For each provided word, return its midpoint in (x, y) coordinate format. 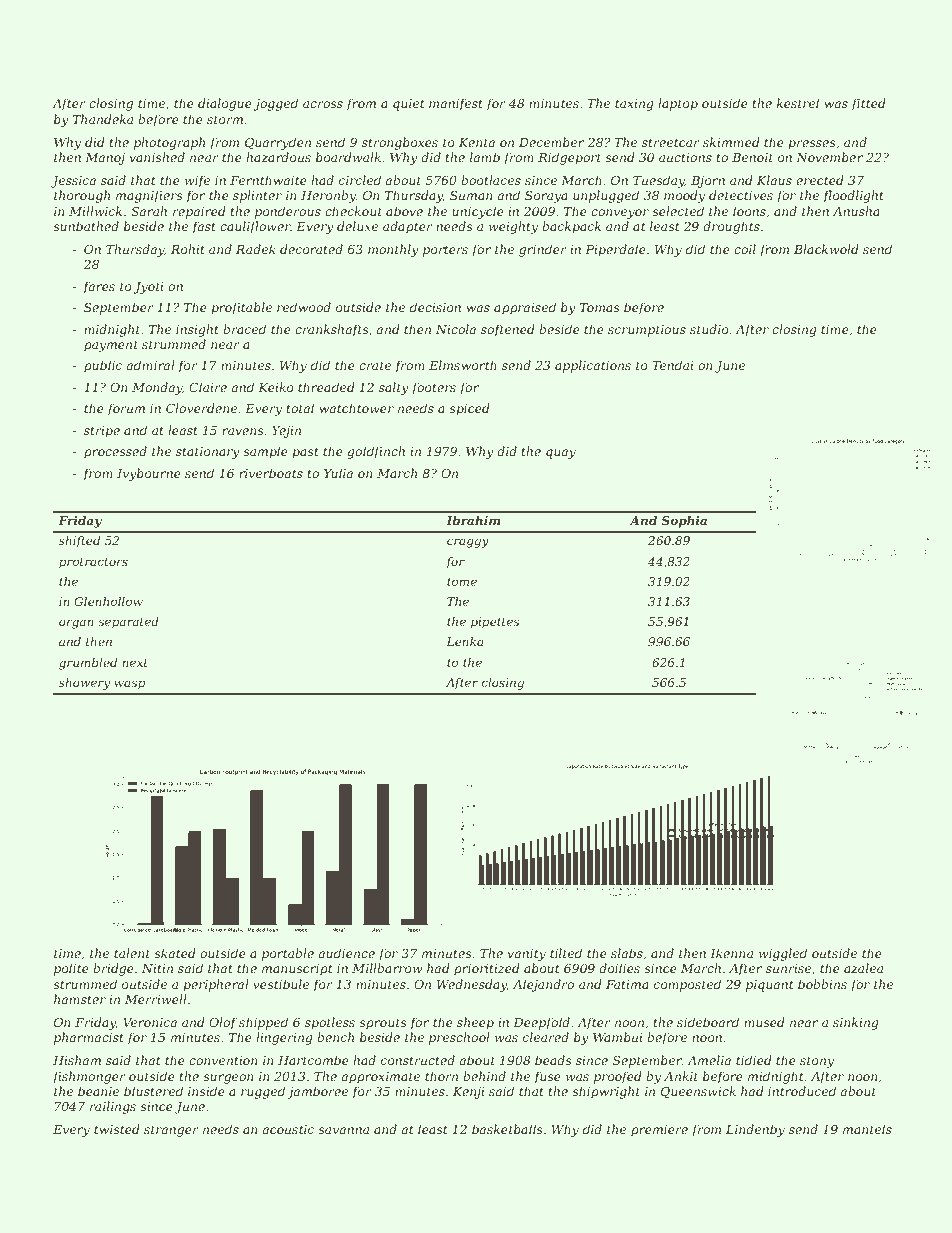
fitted (868, 104)
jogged (276, 104)
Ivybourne (149, 474)
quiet (409, 105)
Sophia (684, 522)
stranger (171, 1131)
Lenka (465, 641)
